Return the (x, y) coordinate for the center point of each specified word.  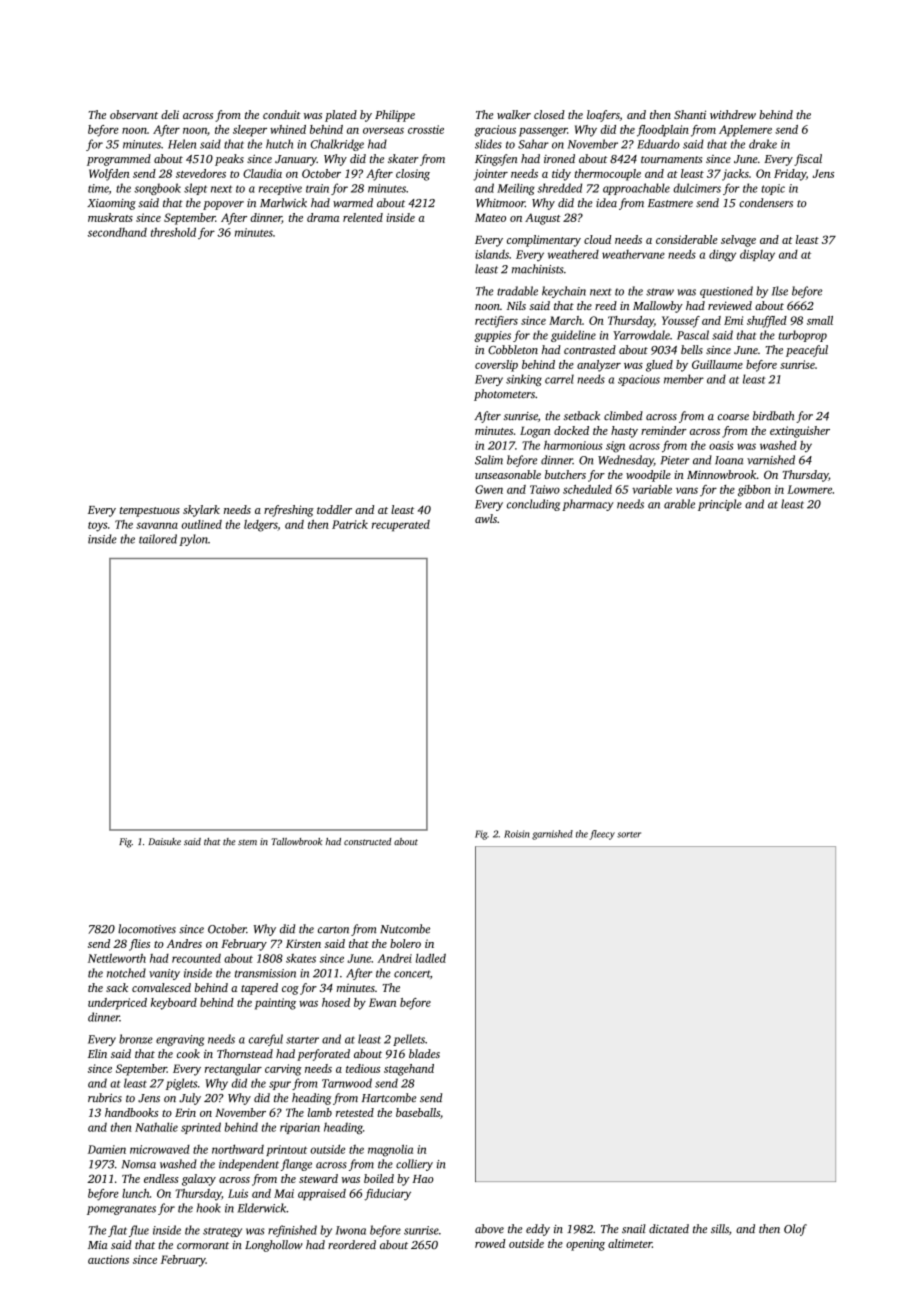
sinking (524, 380)
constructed (367, 841)
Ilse (780, 291)
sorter (629, 835)
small (820, 320)
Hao (423, 1179)
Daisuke (164, 841)
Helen (182, 144)
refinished (292, 1231)
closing (413, 175)
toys (98, 527)
